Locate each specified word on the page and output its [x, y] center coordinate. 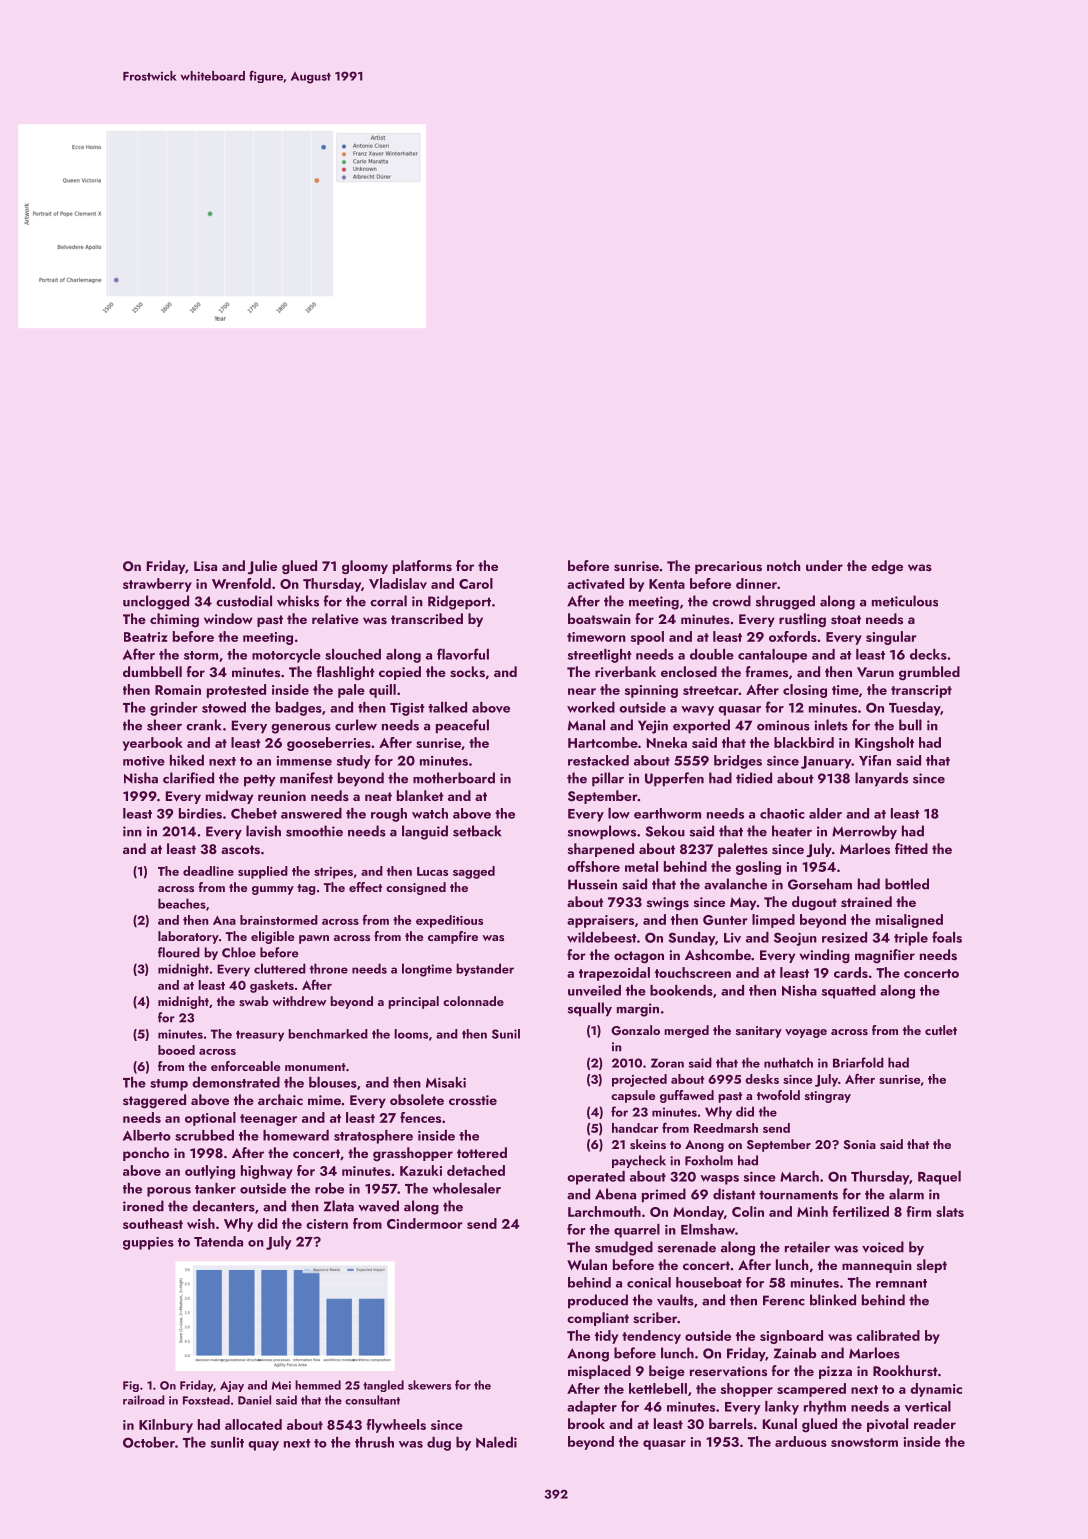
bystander [485, 969]
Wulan [587, 1264]
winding [825, 956]
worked [591, 707]
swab [254, 1001]
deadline [208, 871]
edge [887, 567]
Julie [262, 567]
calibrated [888, 1335]
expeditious [449, 921]
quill [382, 691]
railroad [144, 1400]
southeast [153, 1223]
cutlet [941, 1030]
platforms [422, 567]
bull [910, 725]
